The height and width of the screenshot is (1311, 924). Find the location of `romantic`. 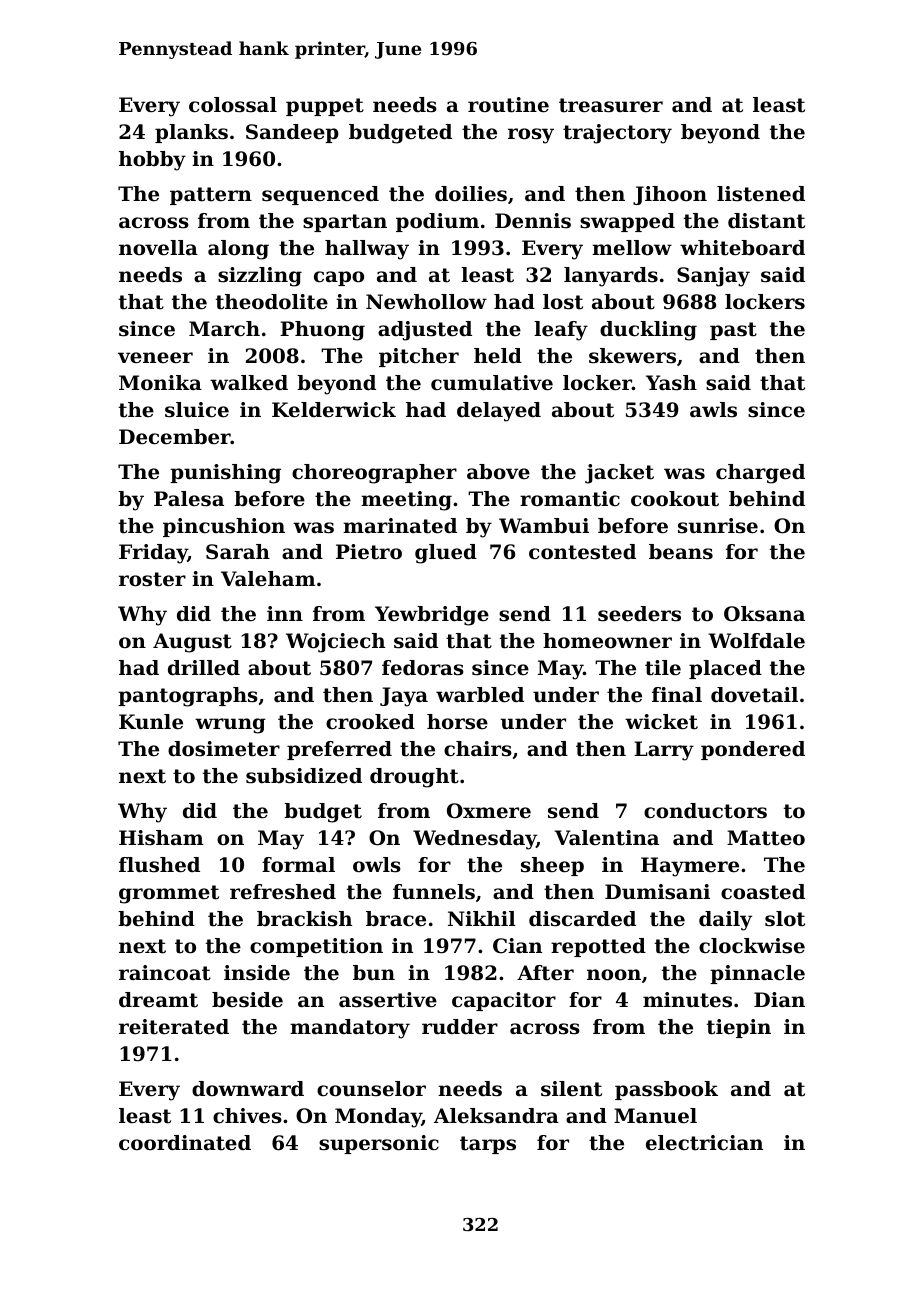

romantic is located at coordinates (570, 499).
